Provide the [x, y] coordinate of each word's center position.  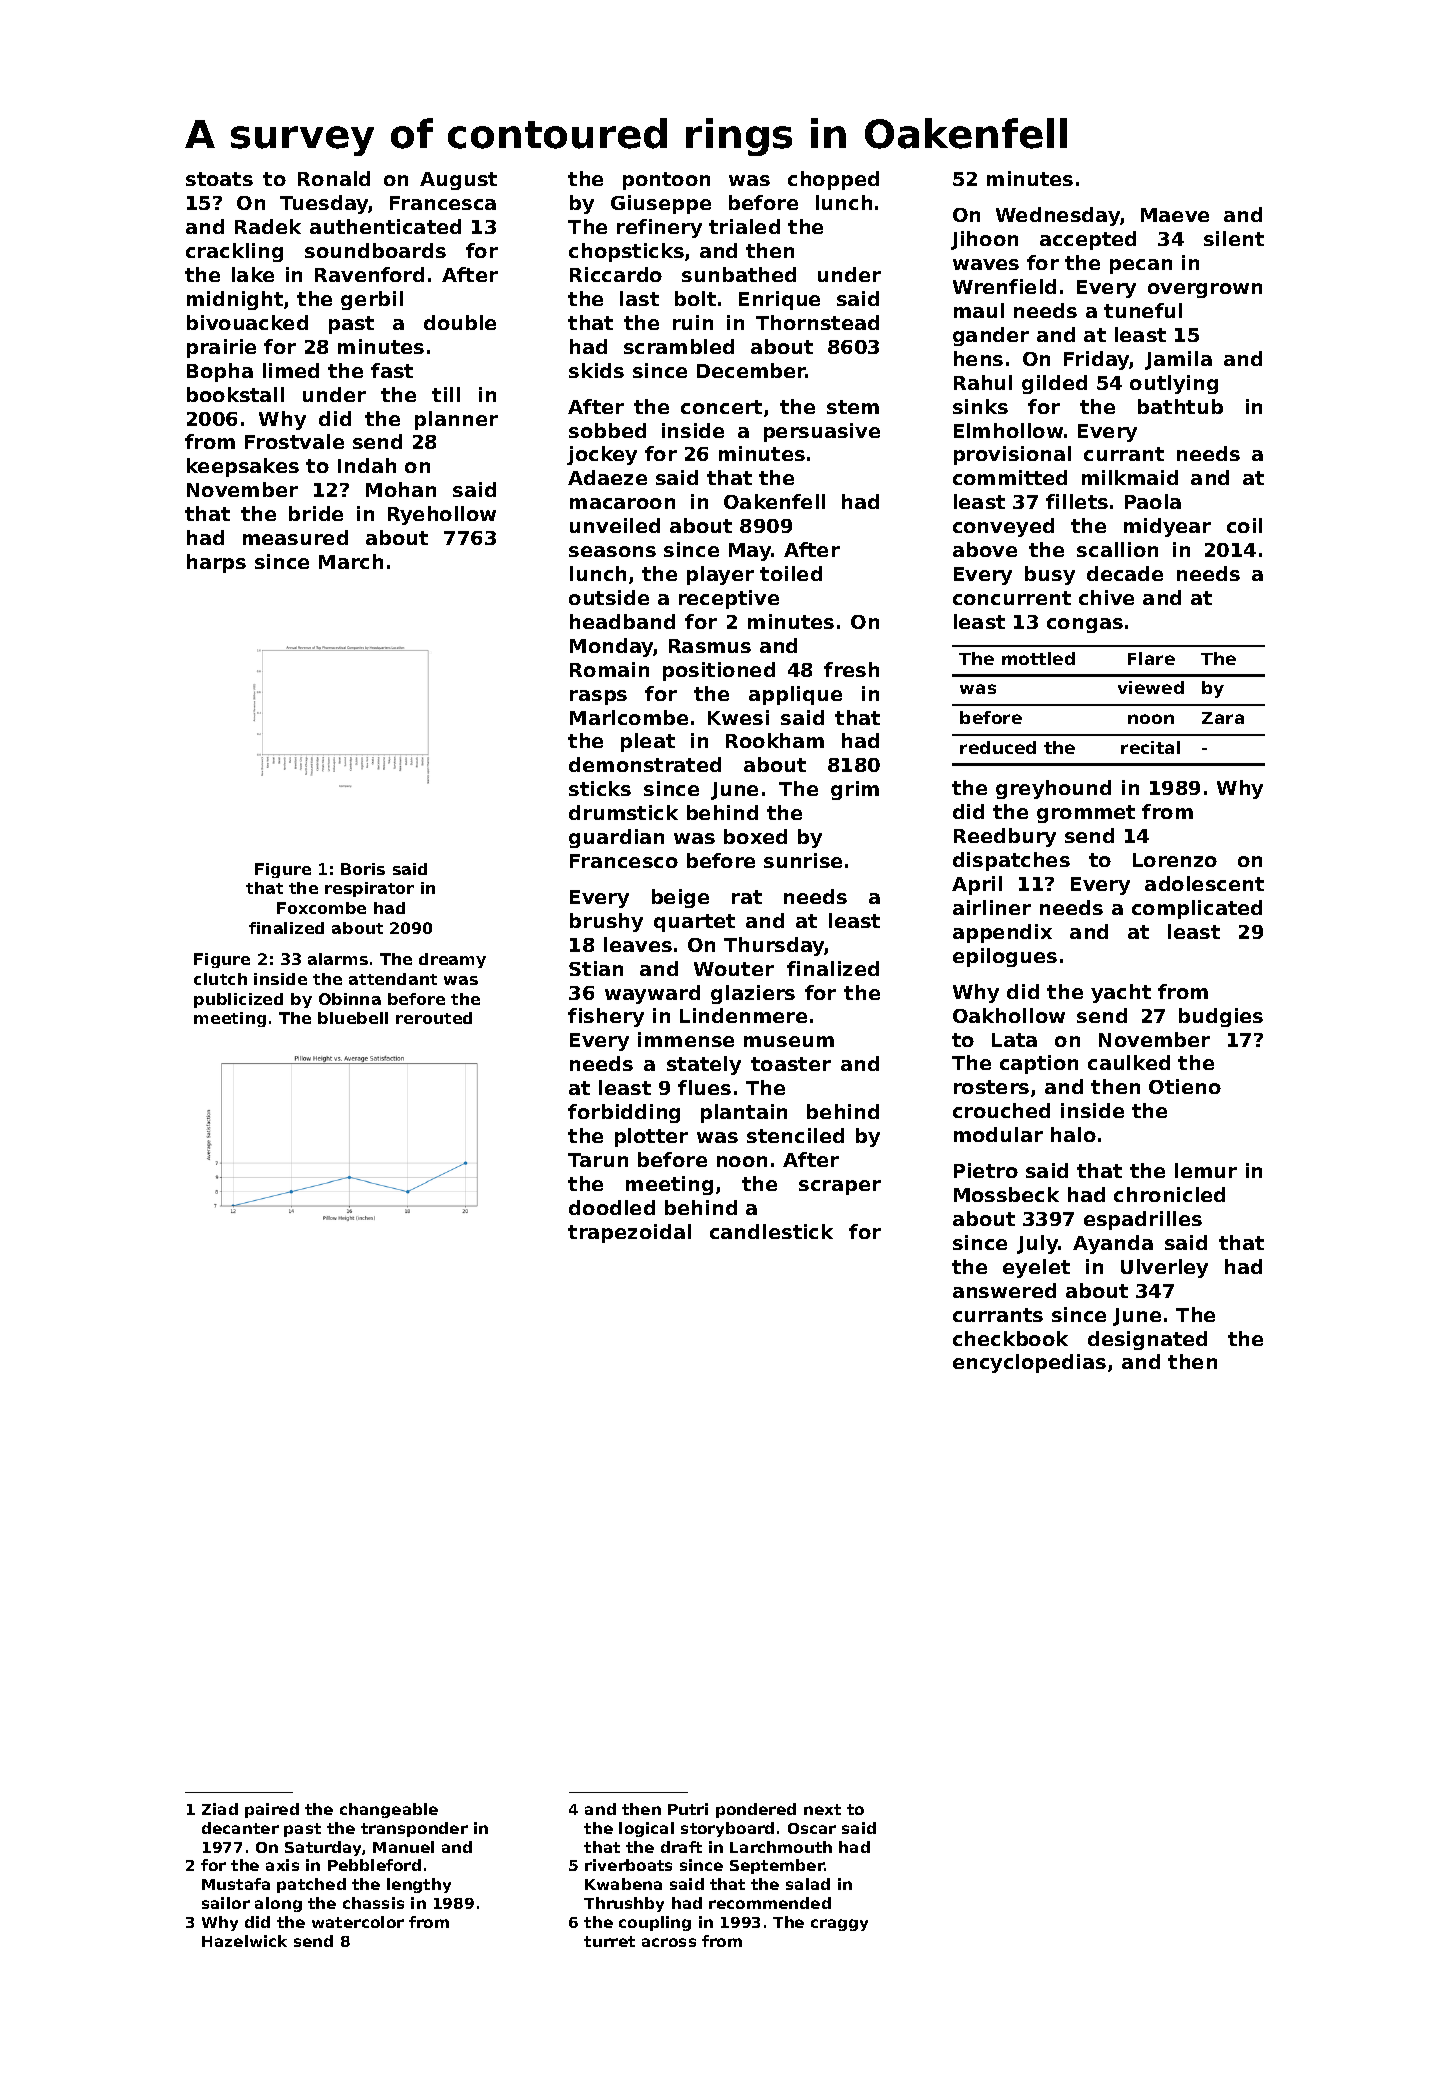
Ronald [334, 178]
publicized [238, 1000]
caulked [1129, 1062]
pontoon [666, 181]
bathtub [1180, 406]
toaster [791, 1064]
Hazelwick [244, 1941]
